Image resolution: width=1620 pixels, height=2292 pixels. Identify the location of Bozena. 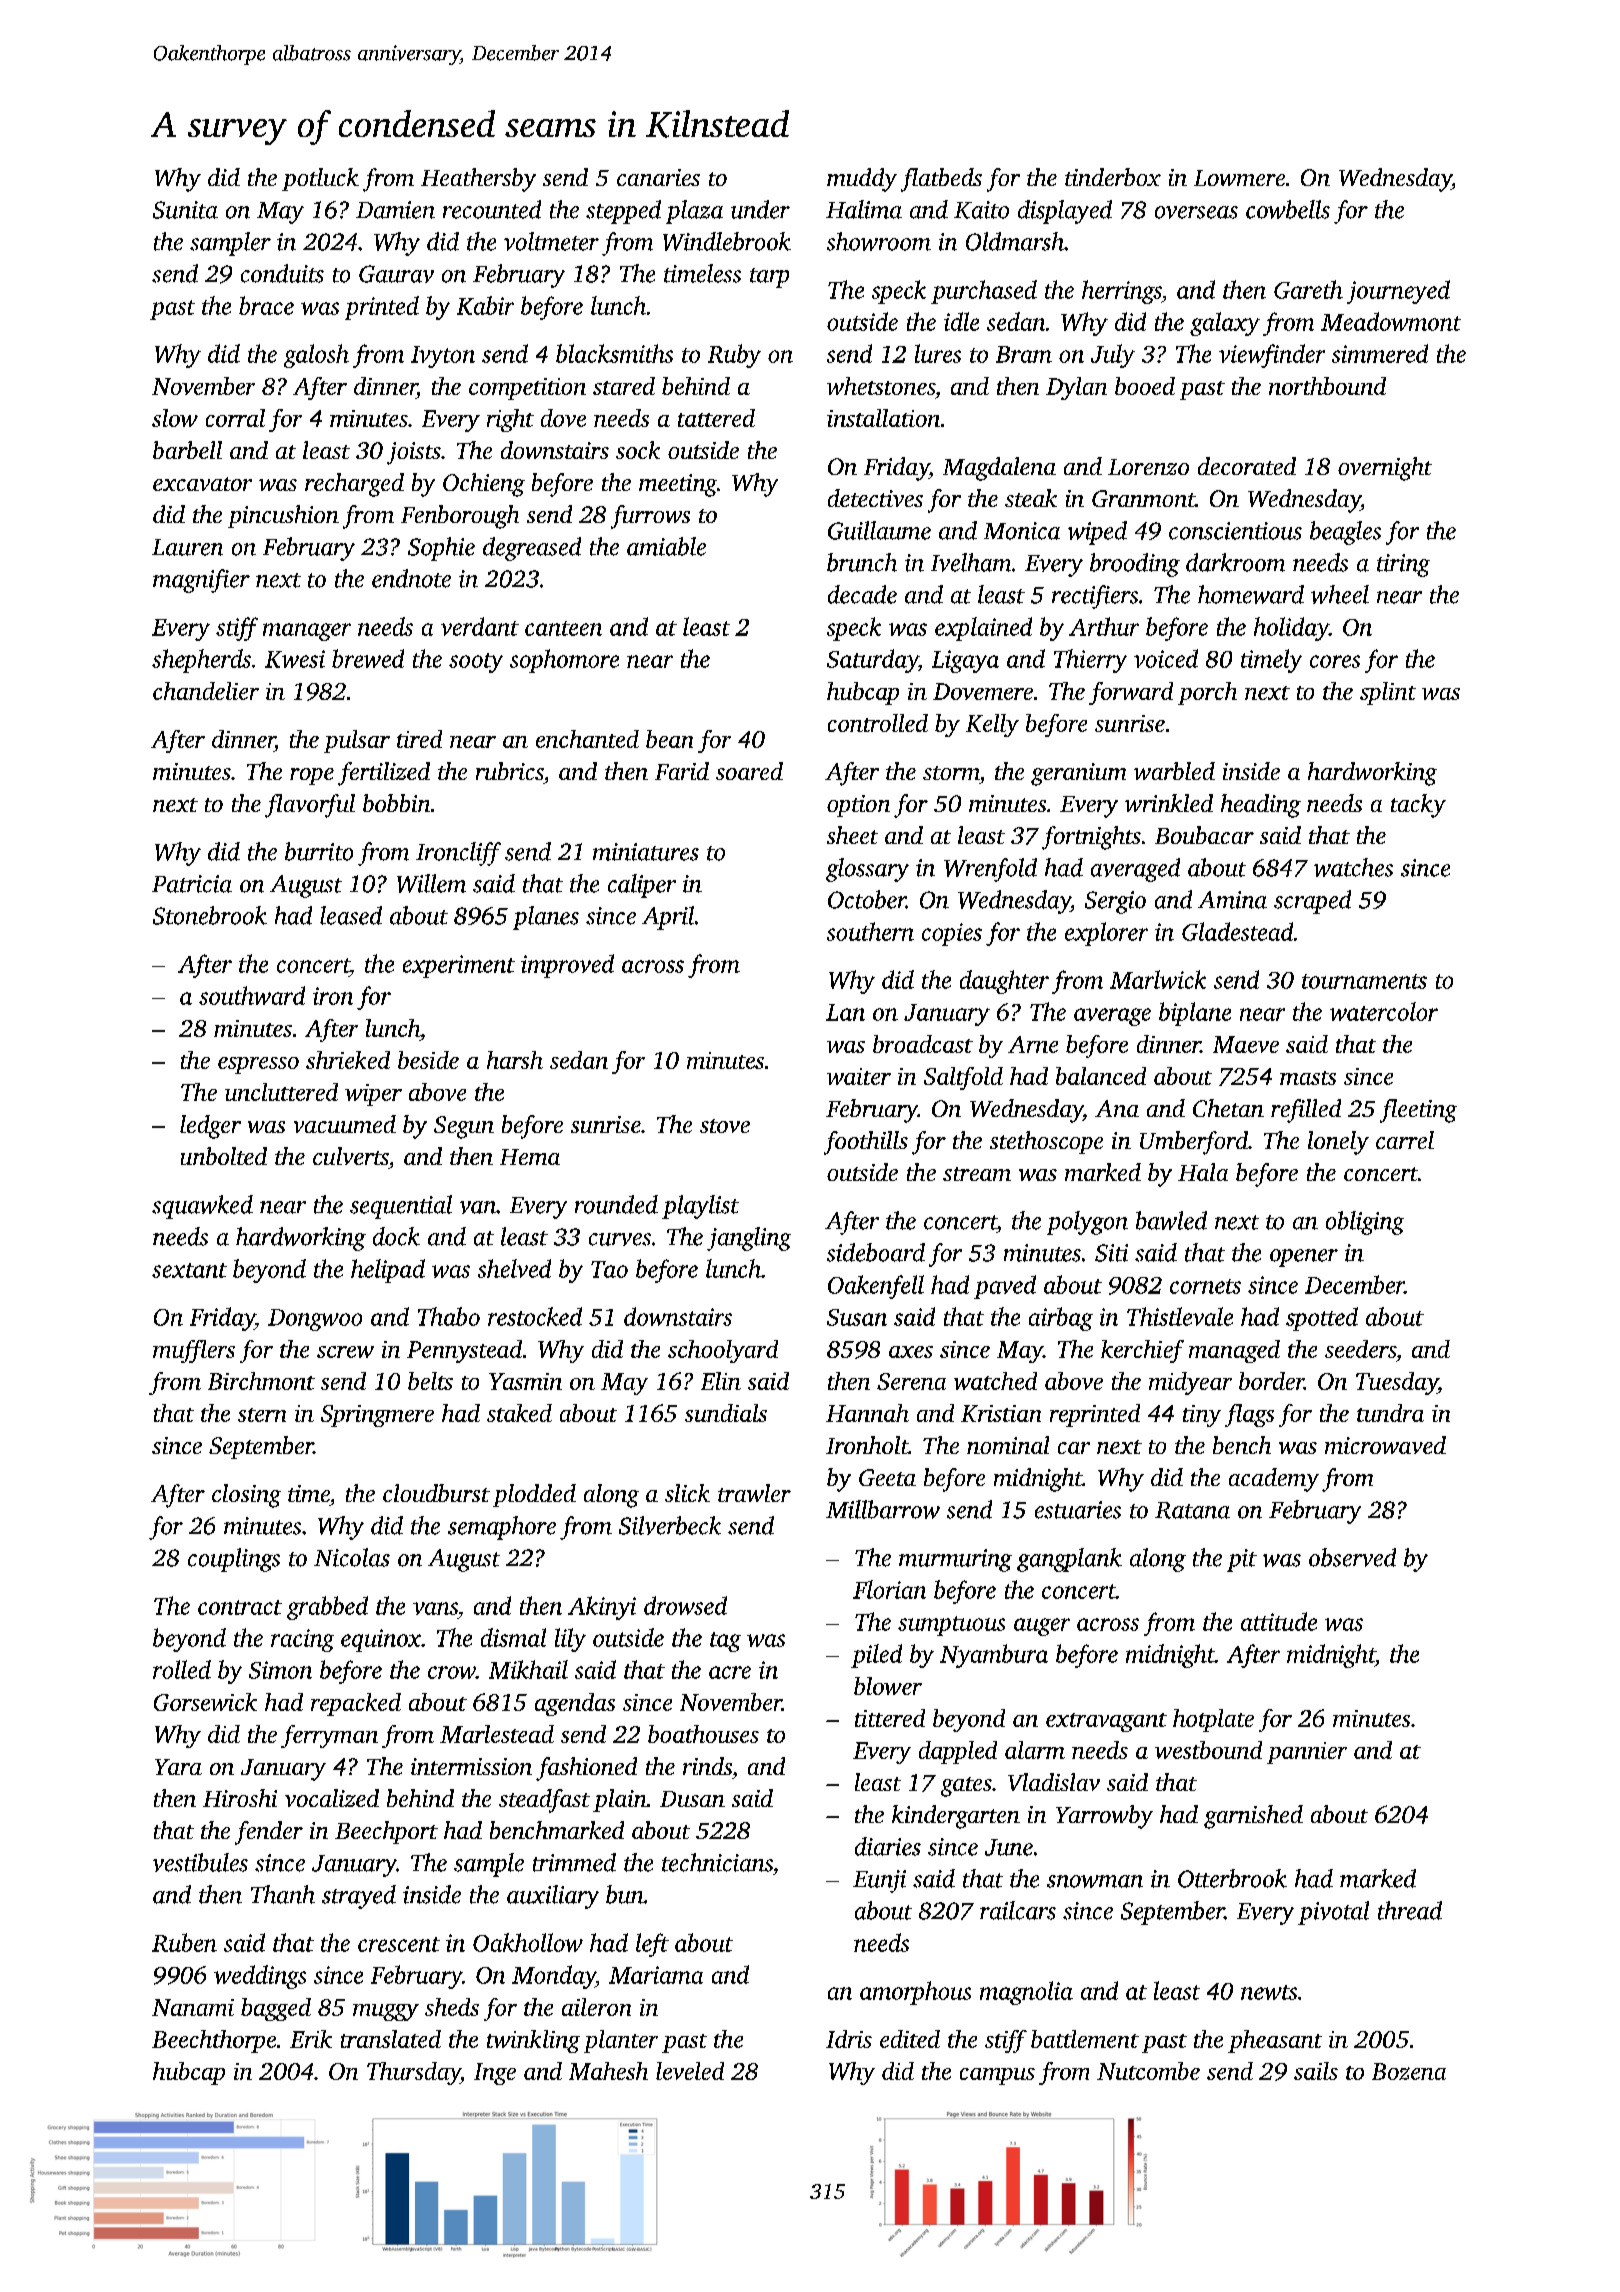
(1409, 2071).
